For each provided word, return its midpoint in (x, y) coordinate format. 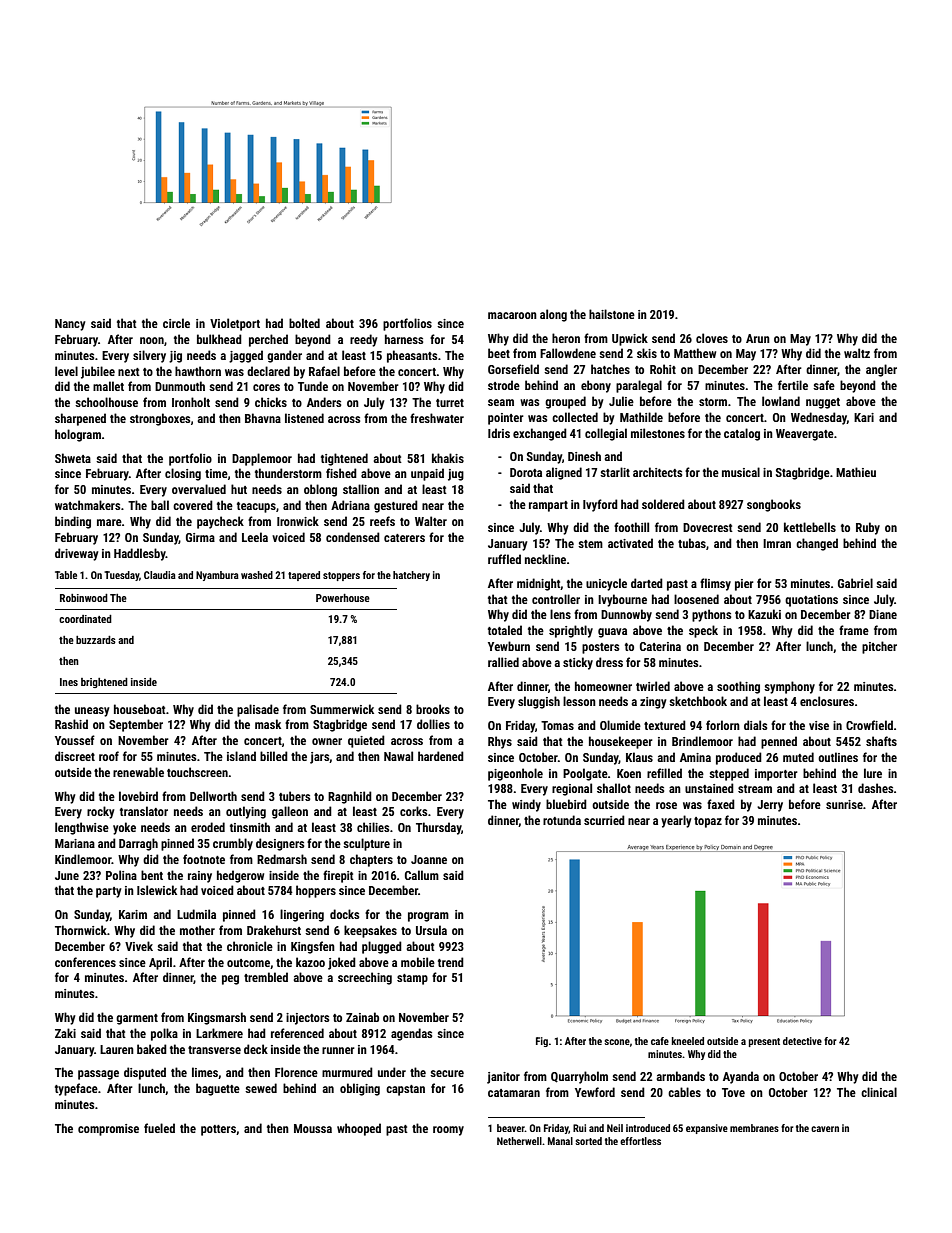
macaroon (512, 315)
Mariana (75, 843)
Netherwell (519, 1141)
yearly (676, 821)
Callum (422, 875)
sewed (261, 1088)
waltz (857, 353)
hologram (78, 435)
